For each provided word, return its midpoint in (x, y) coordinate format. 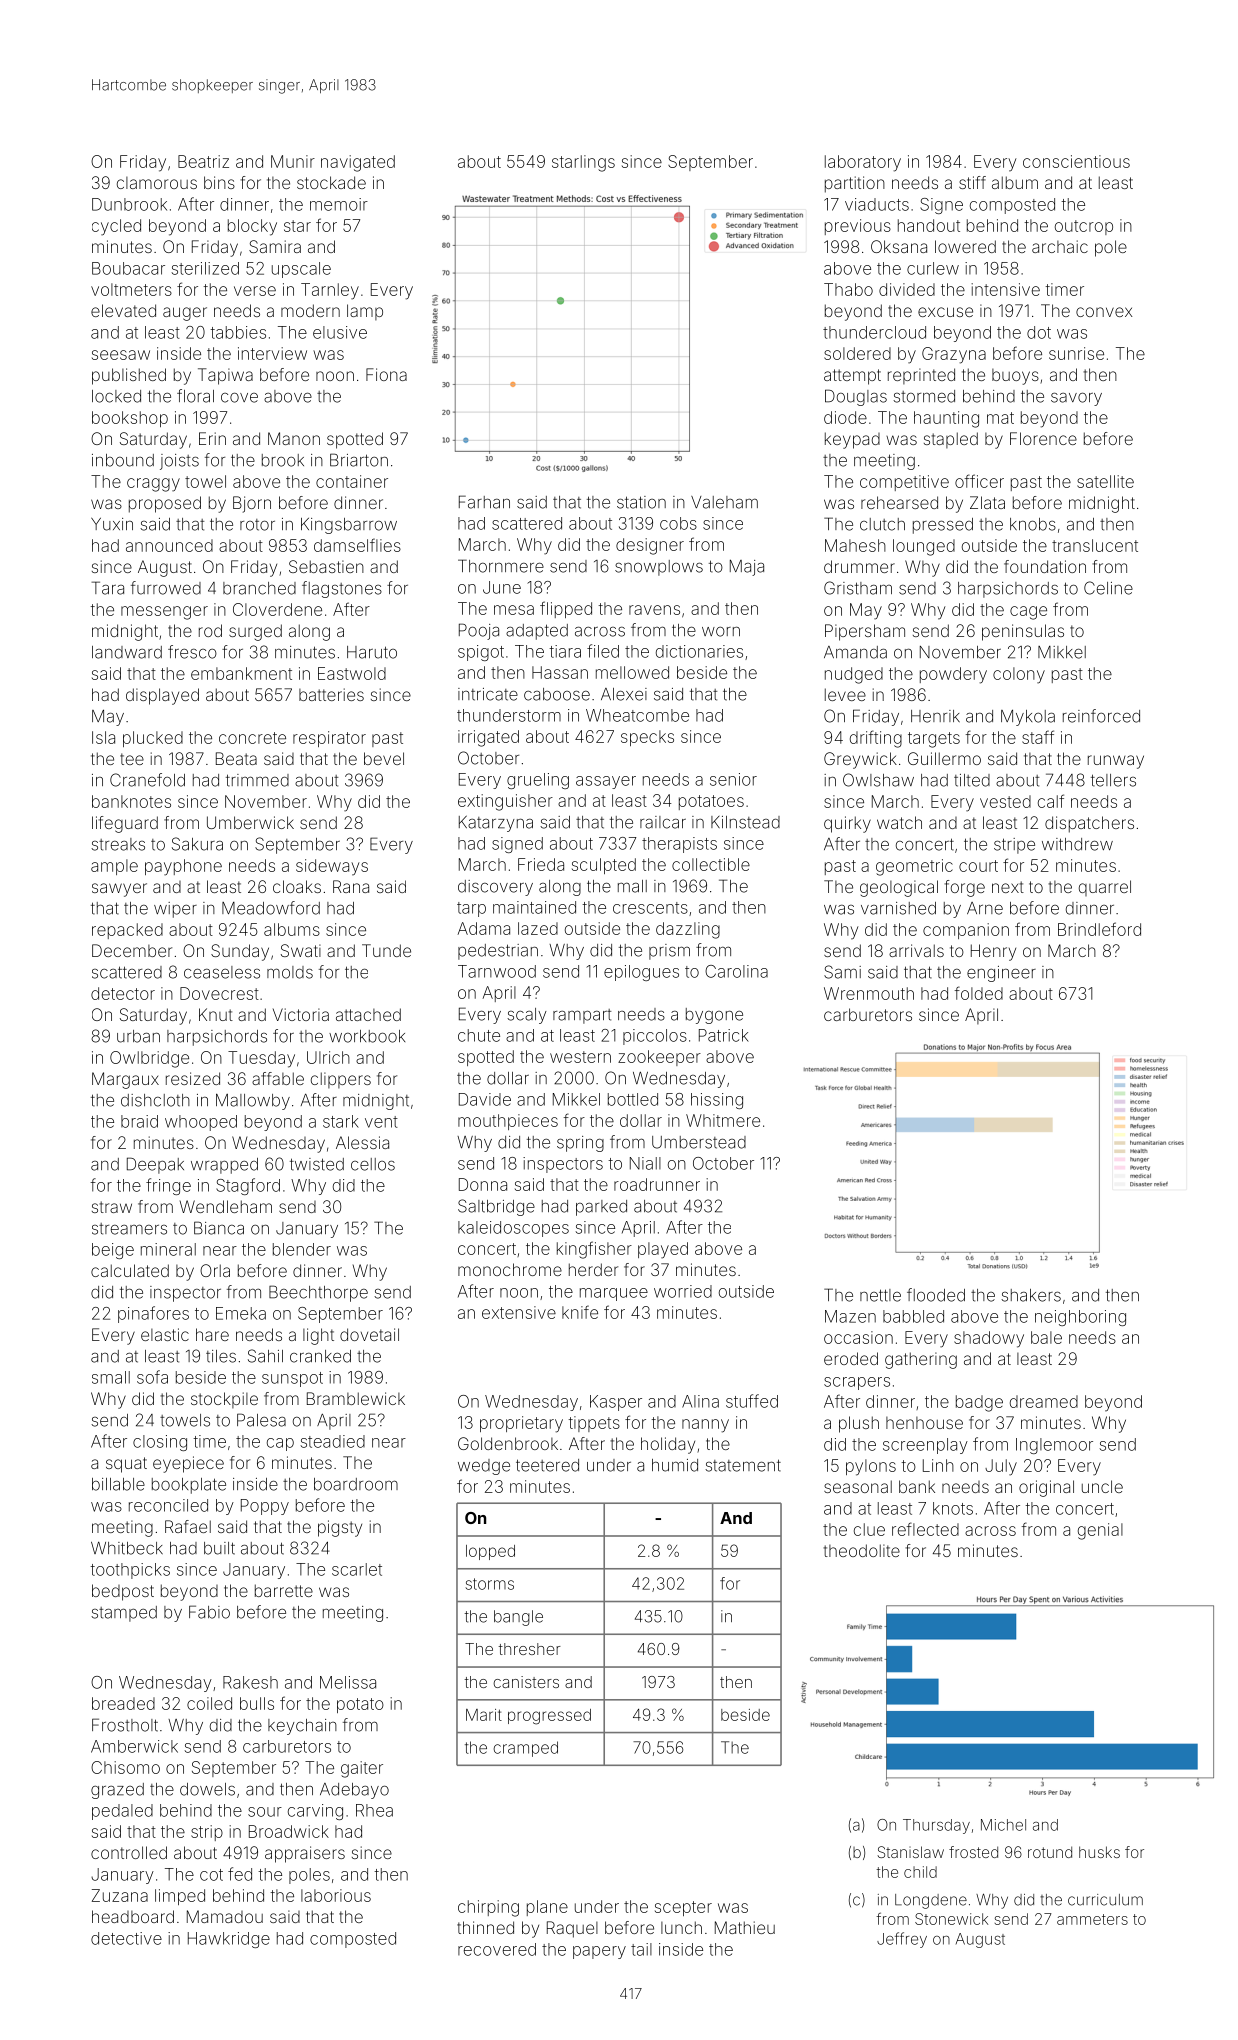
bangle (518, 1618)
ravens (654, 610)
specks (647, 738)
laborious (336, 1895)
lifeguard (125, 824)
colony (1019, 675)
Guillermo (944, 758)
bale (1046, 1337)
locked (116, 396)
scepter (683, 1908)
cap (280, 1444)
